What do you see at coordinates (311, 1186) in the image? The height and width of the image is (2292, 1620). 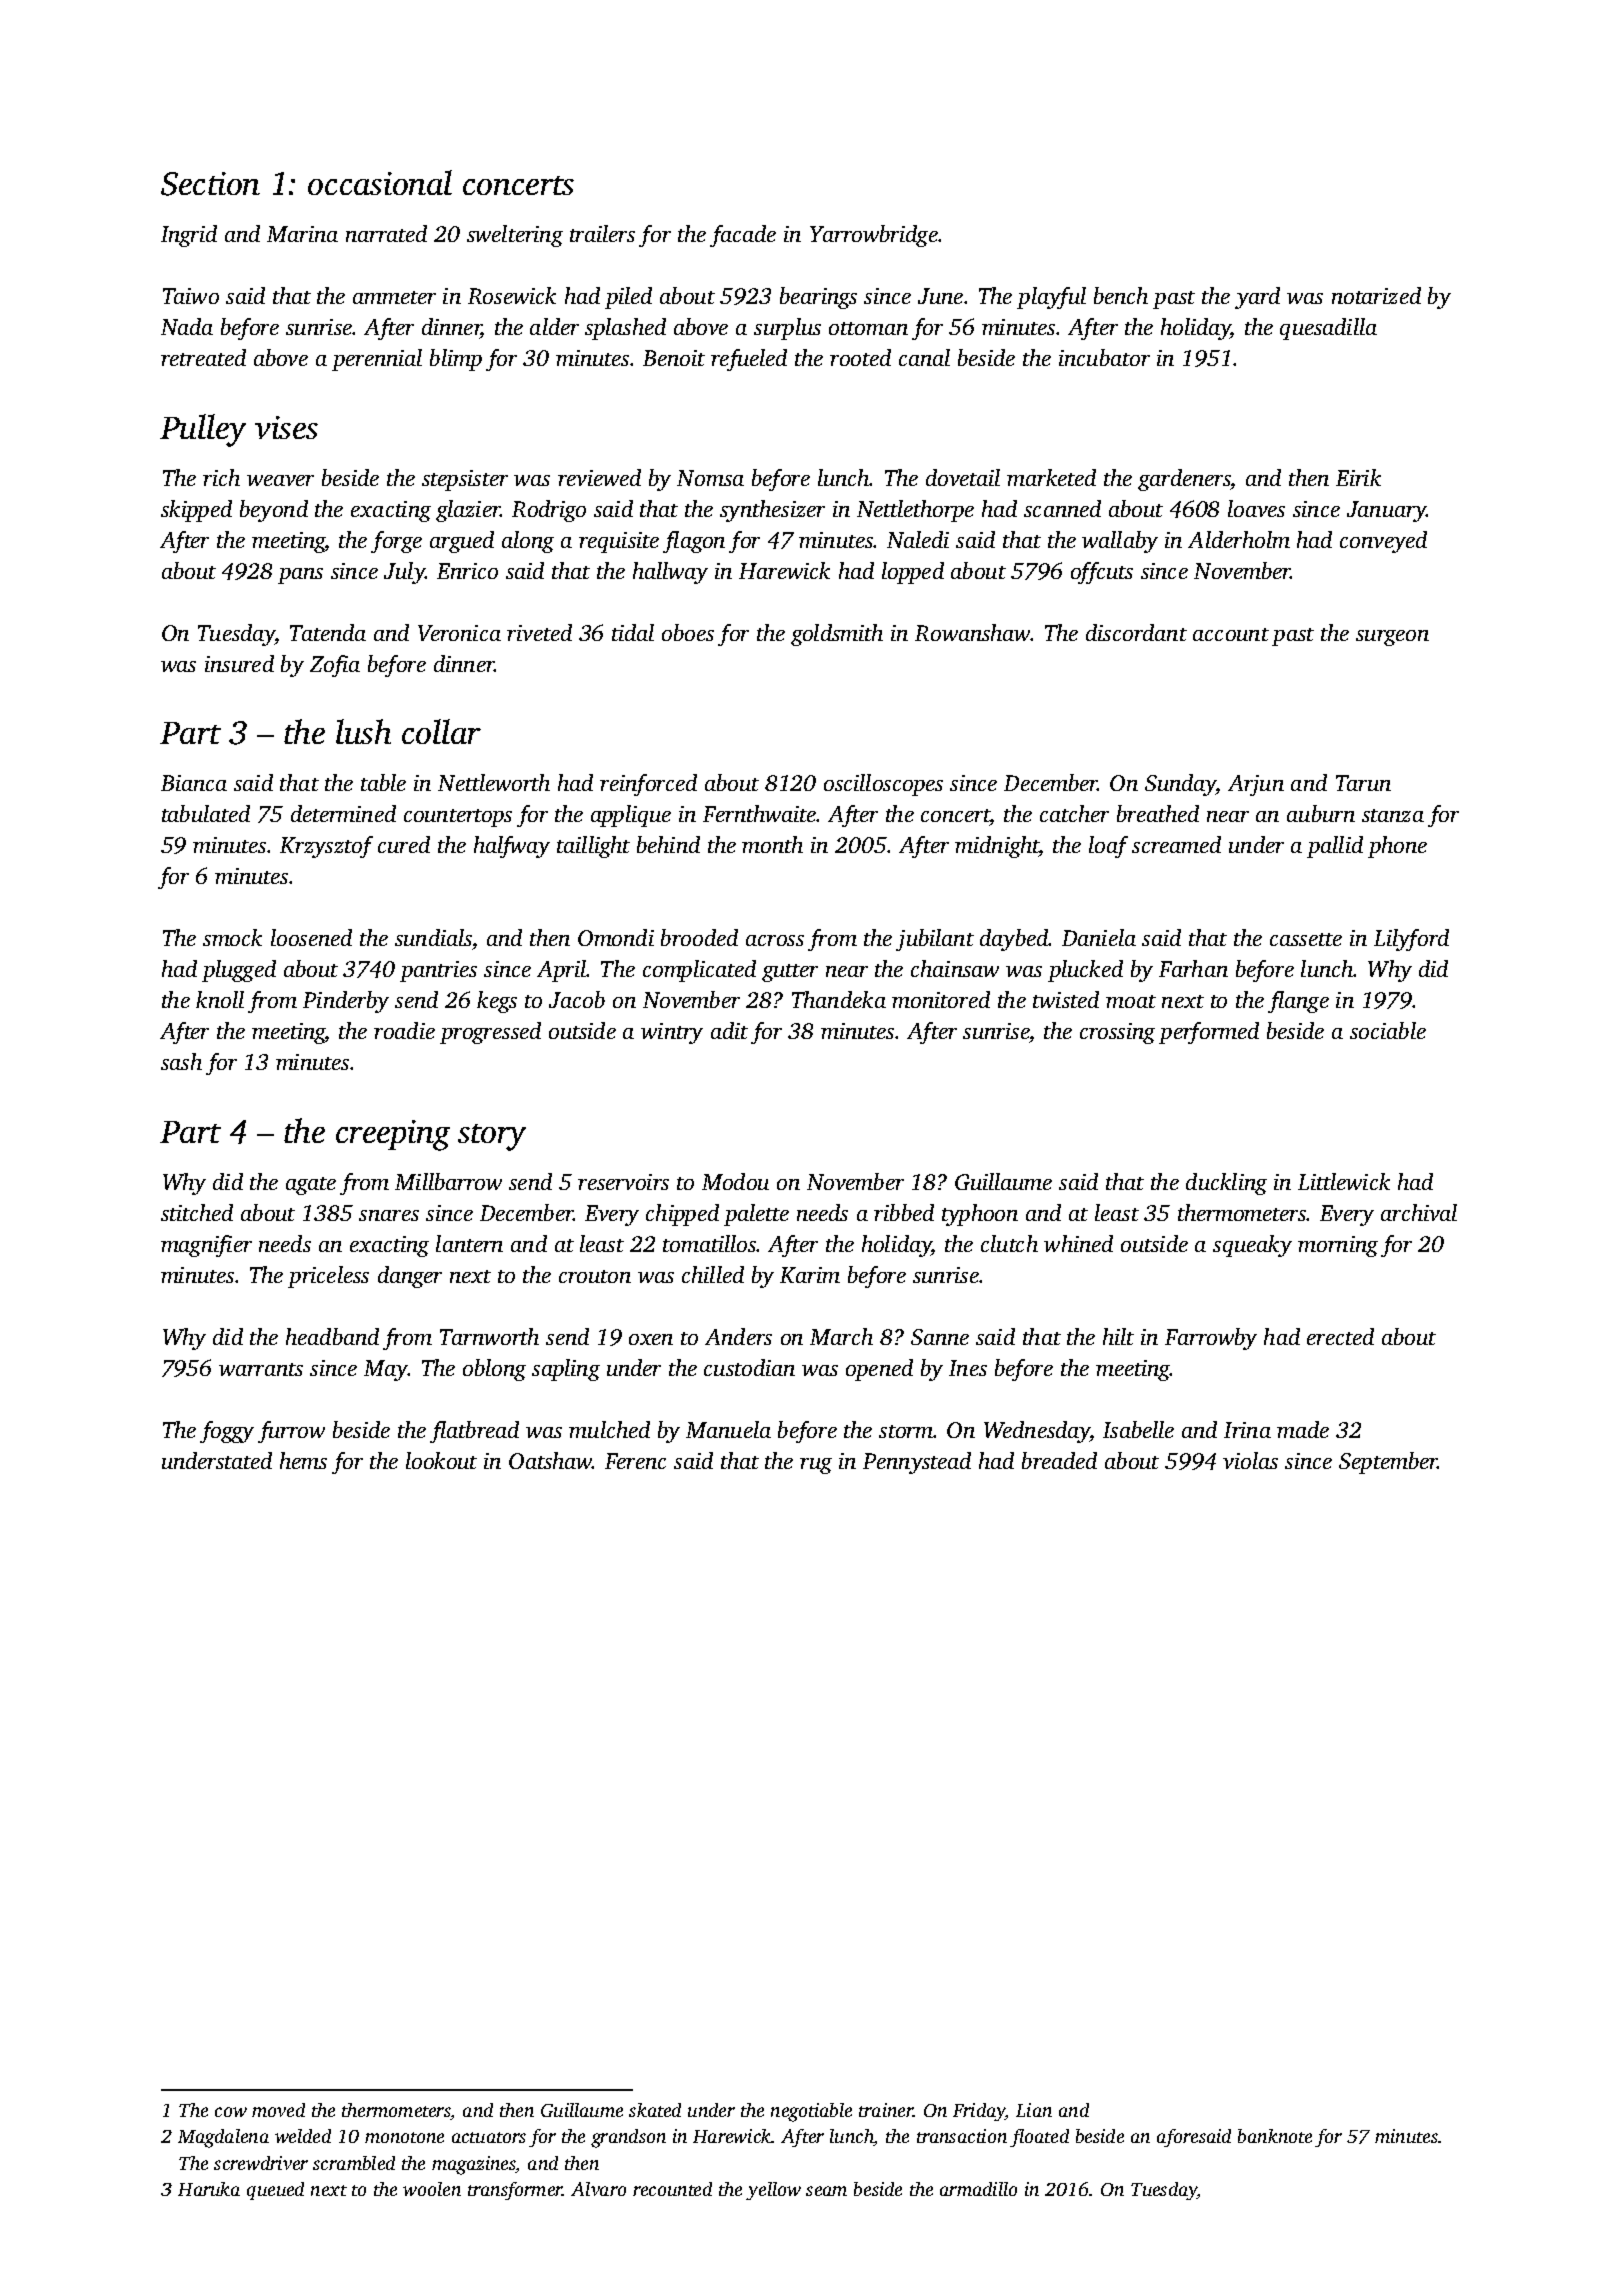 I see `agate` at bounding box center [311, 1186].
